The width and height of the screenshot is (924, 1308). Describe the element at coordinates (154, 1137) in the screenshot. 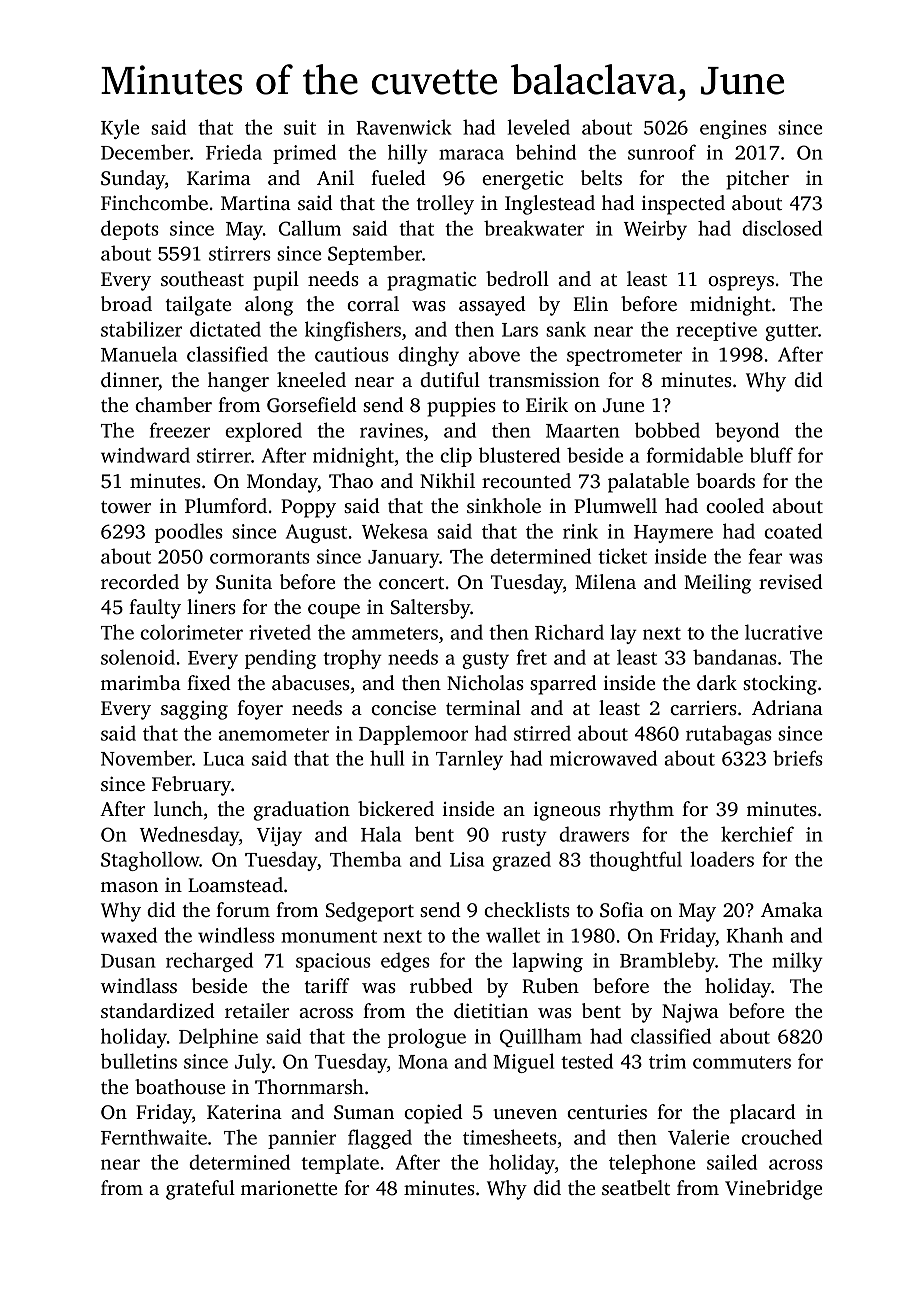

I see `Fernthwaite` at that location.
